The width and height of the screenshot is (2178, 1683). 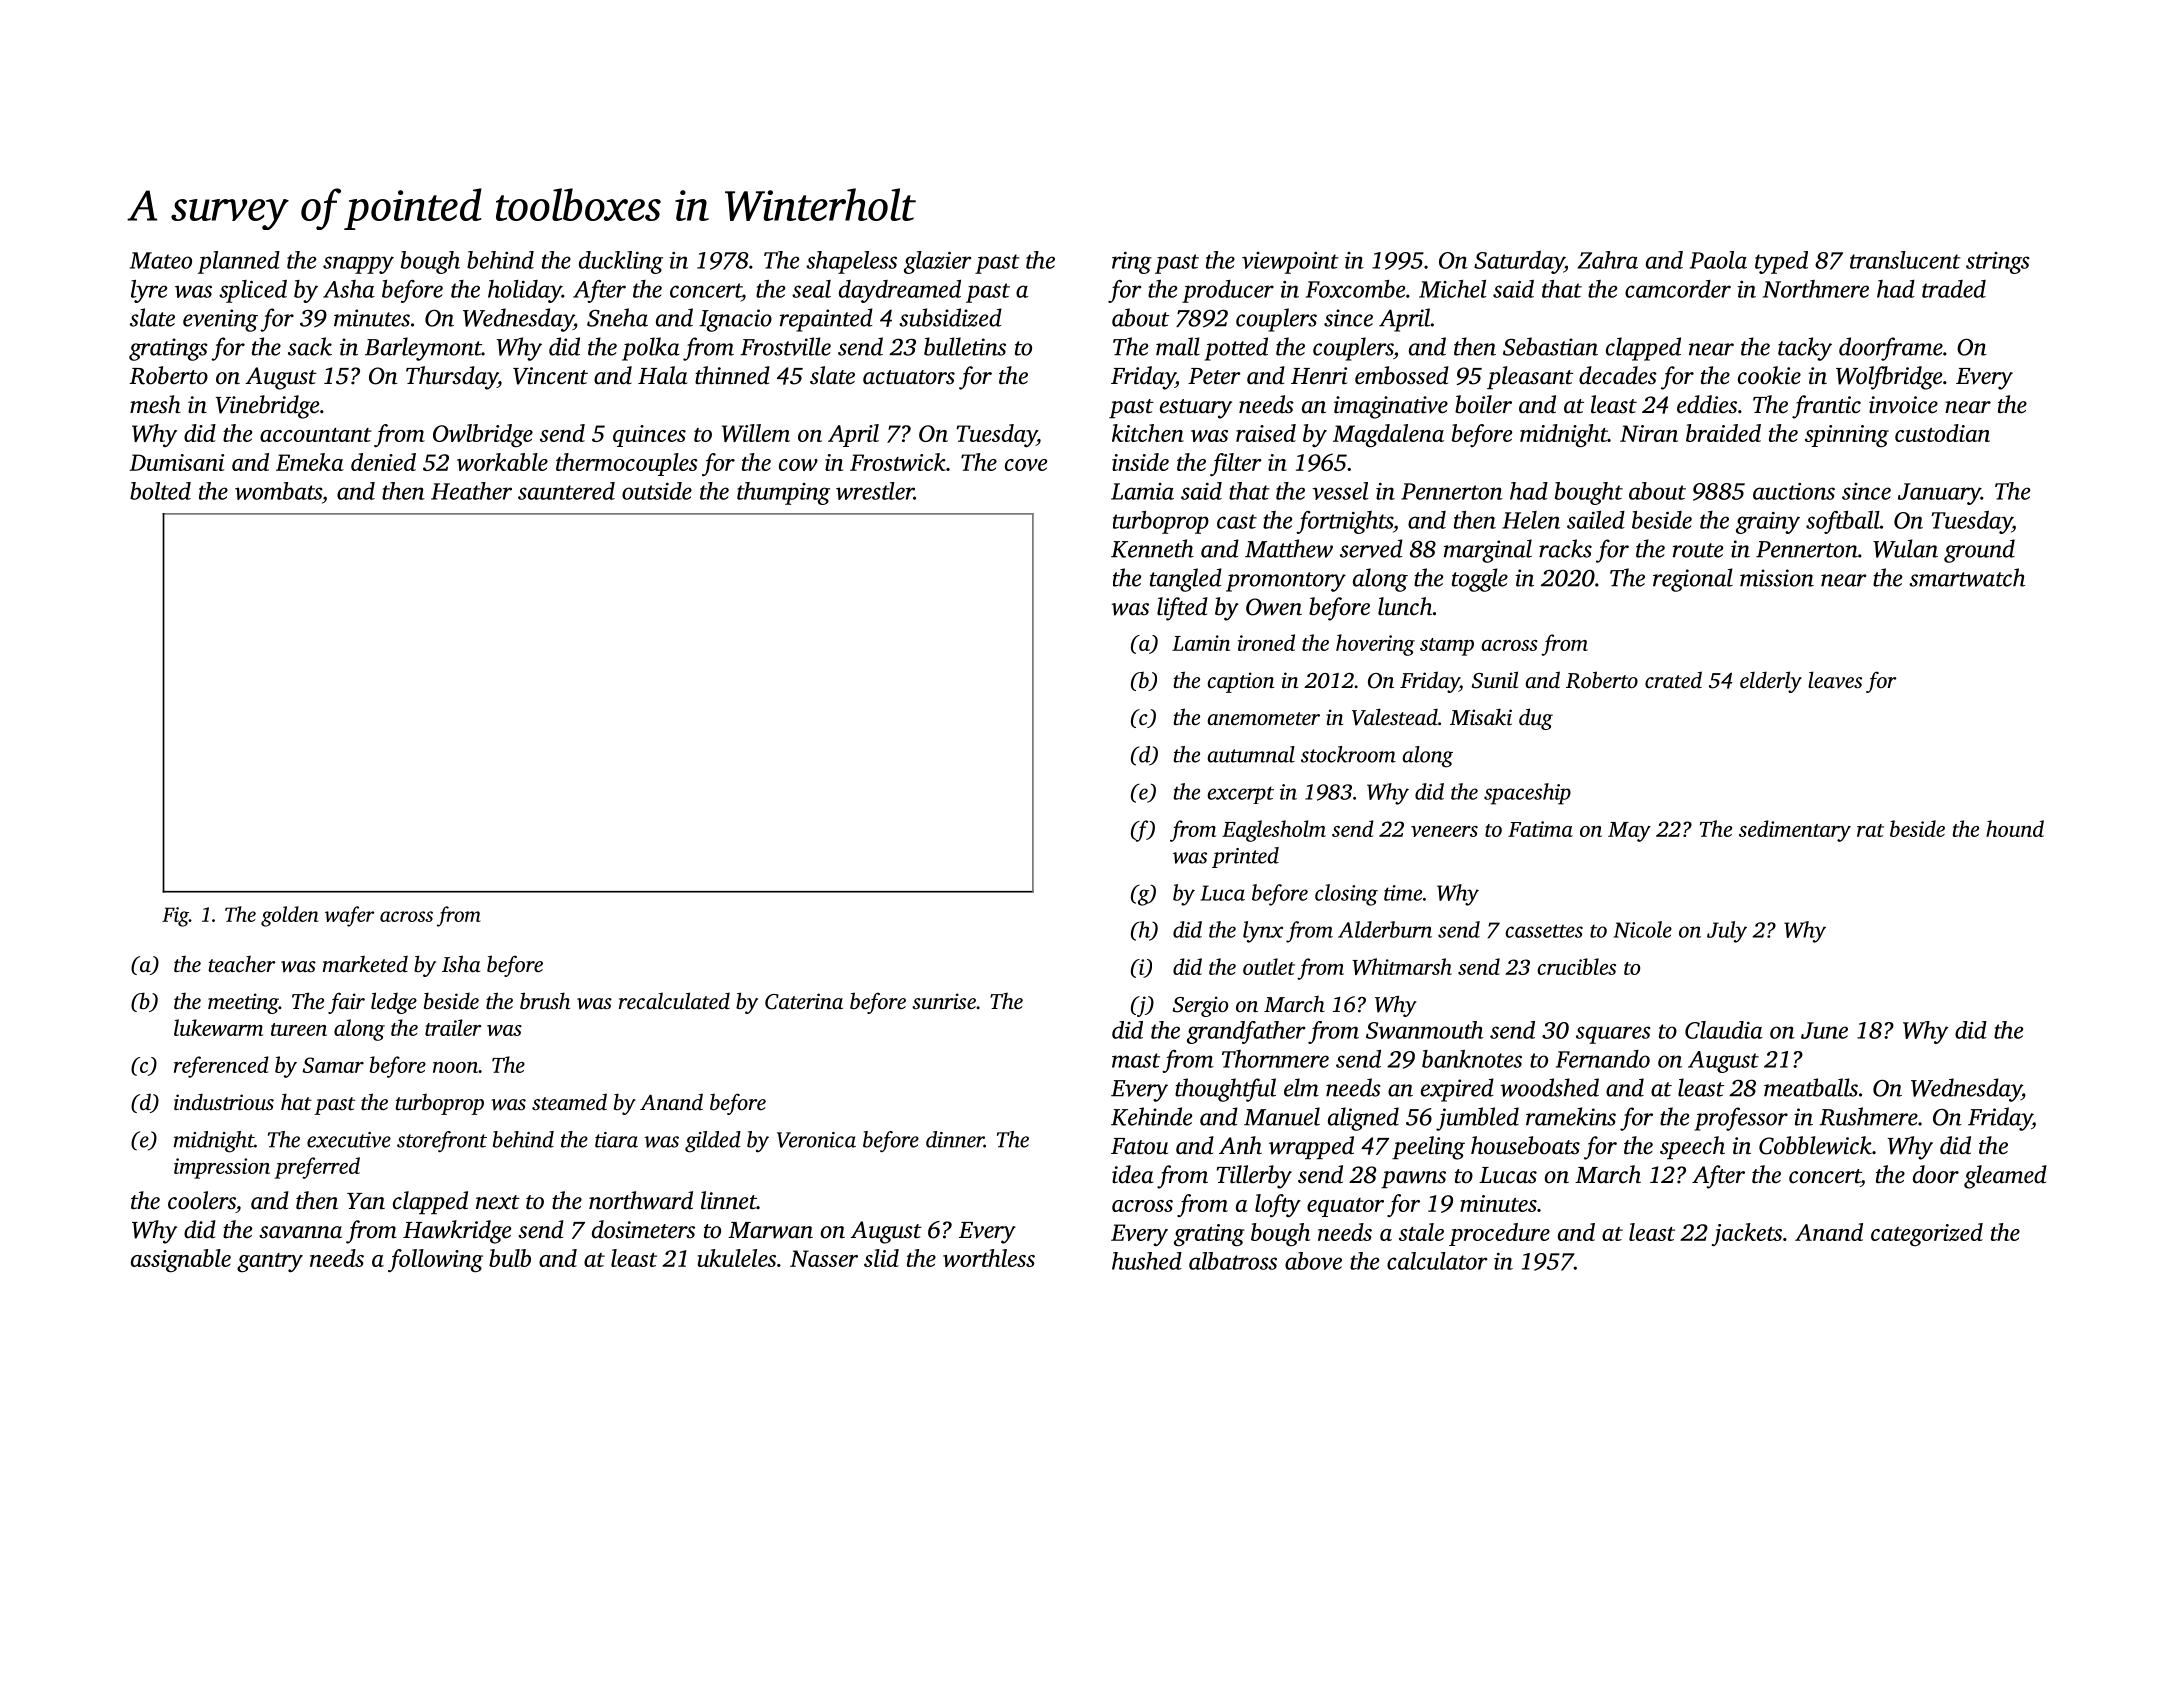 What do you see at coordinates (1649, 433) in the screenshot?
I see `Niran` at bounding box center [1649, 433].
